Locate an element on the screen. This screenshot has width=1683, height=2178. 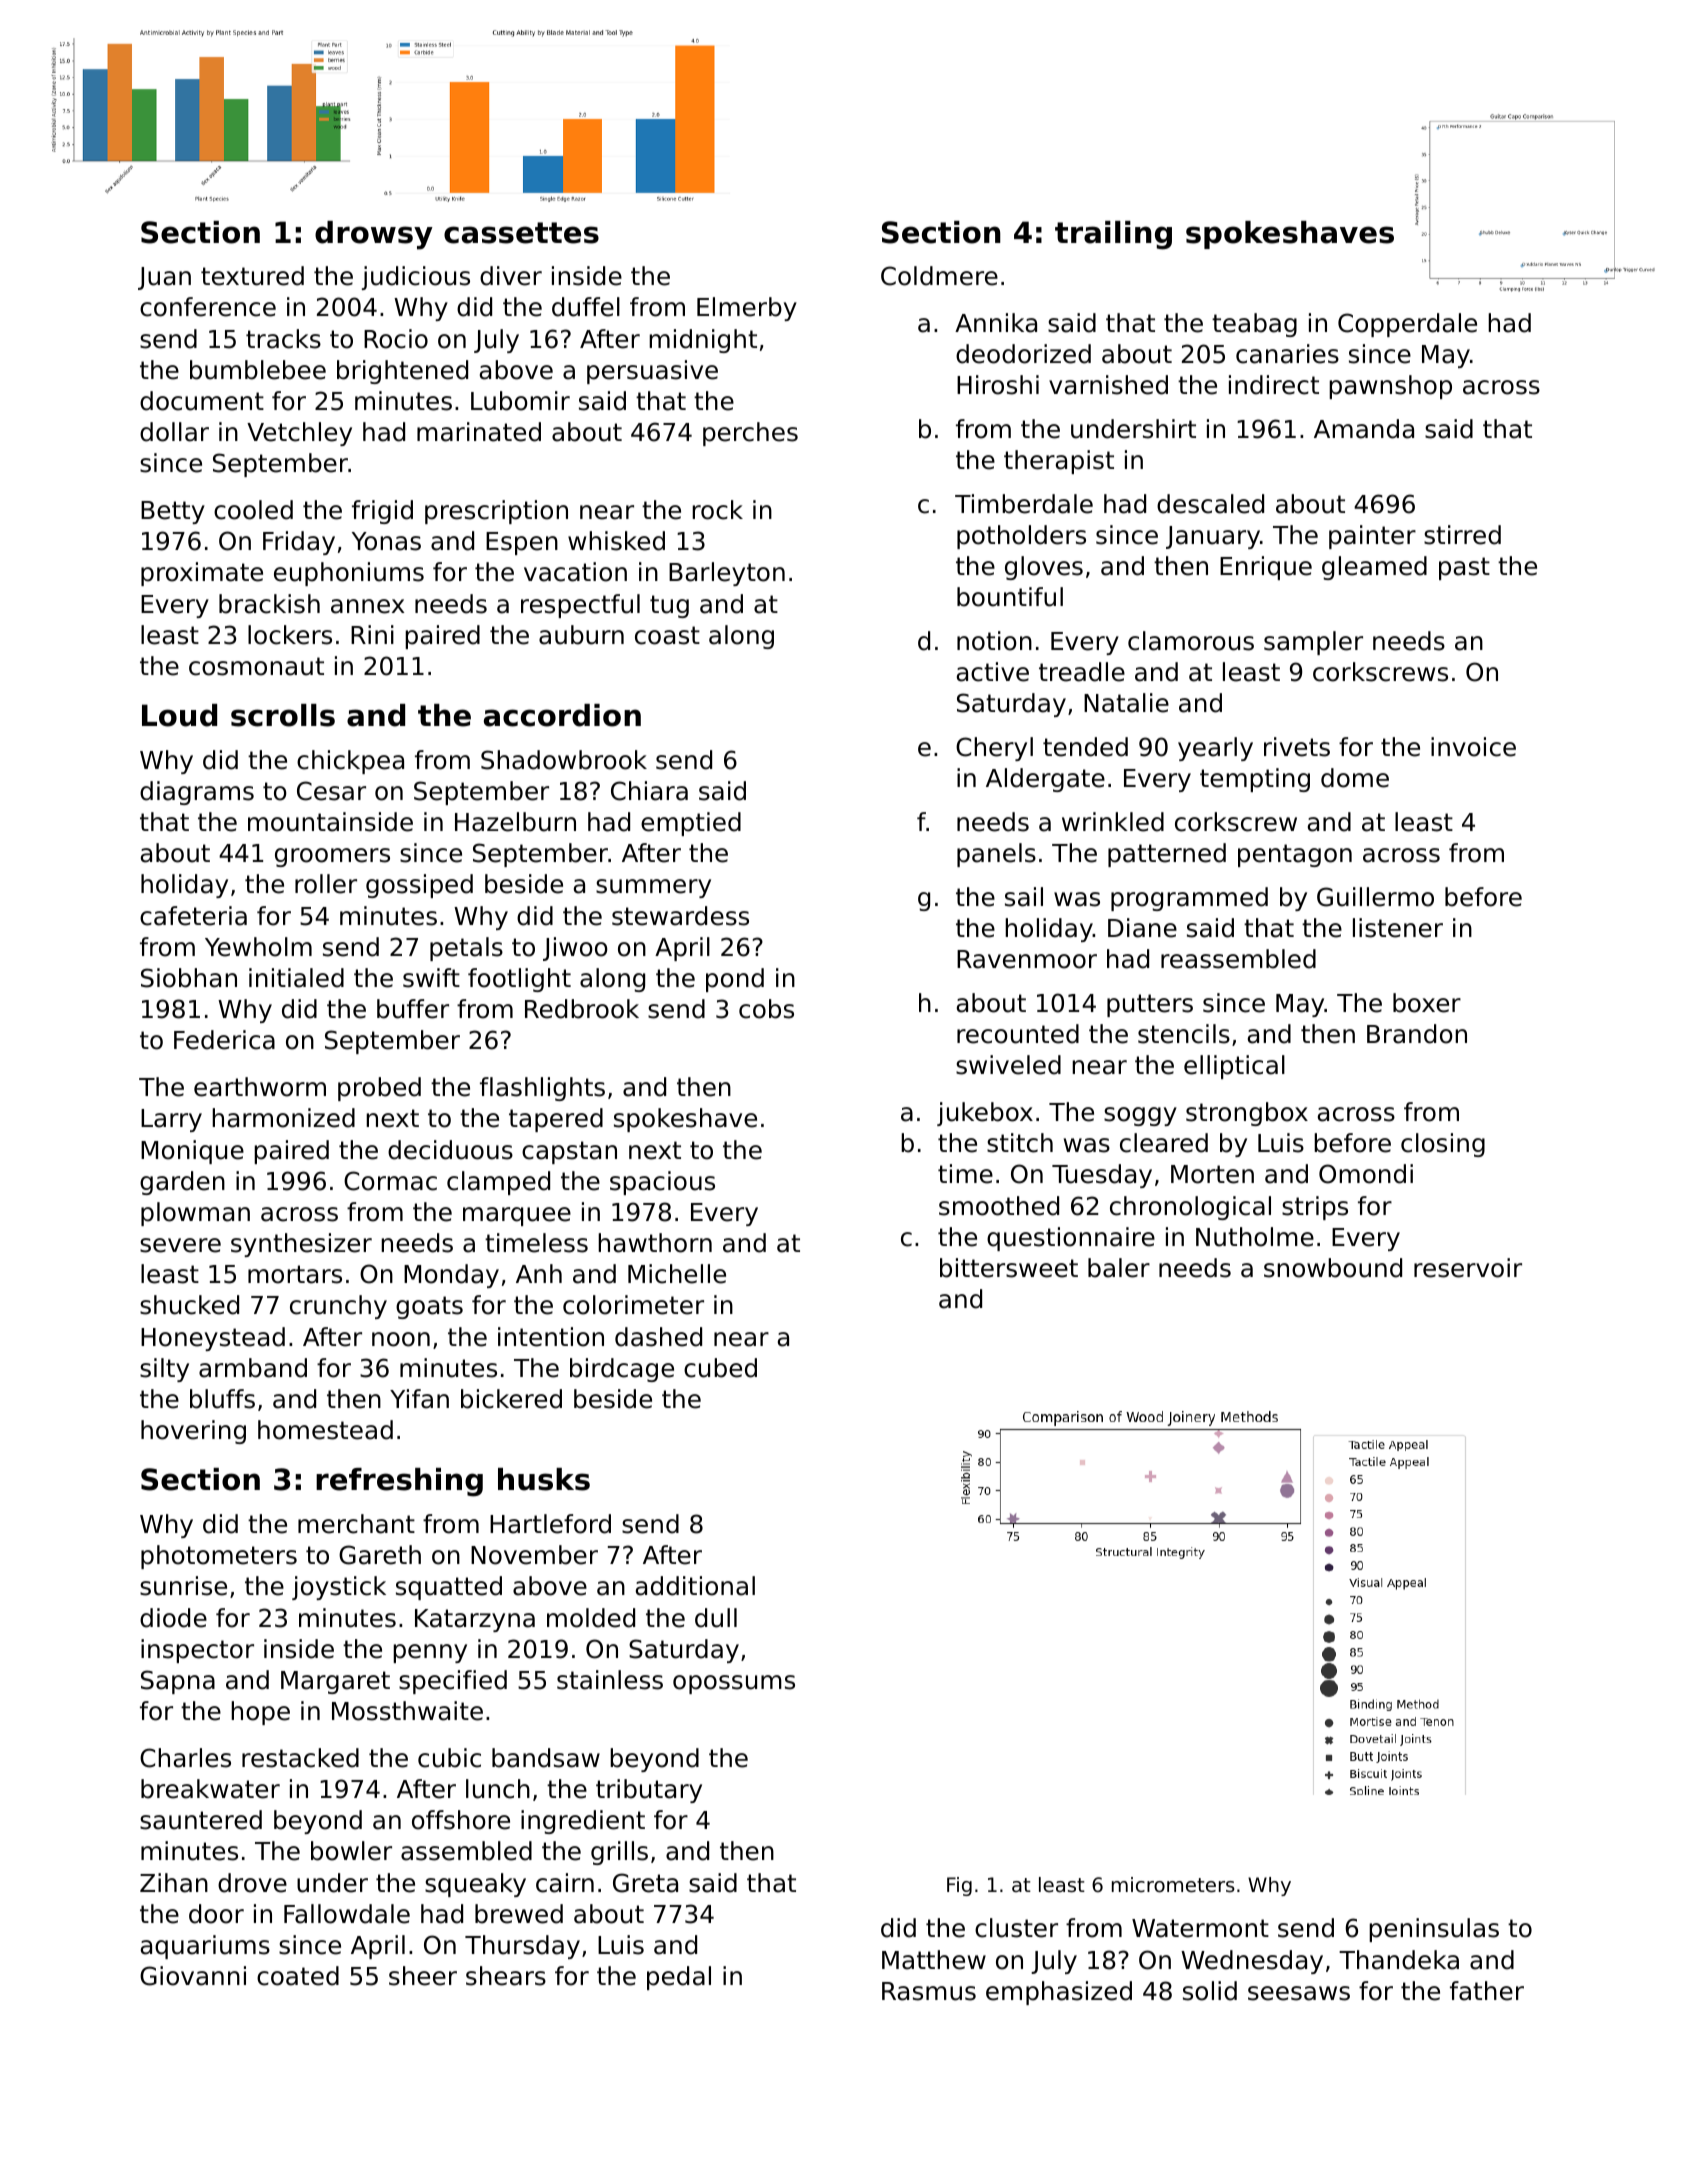
chickpea is located at coordinates (350, 762).
